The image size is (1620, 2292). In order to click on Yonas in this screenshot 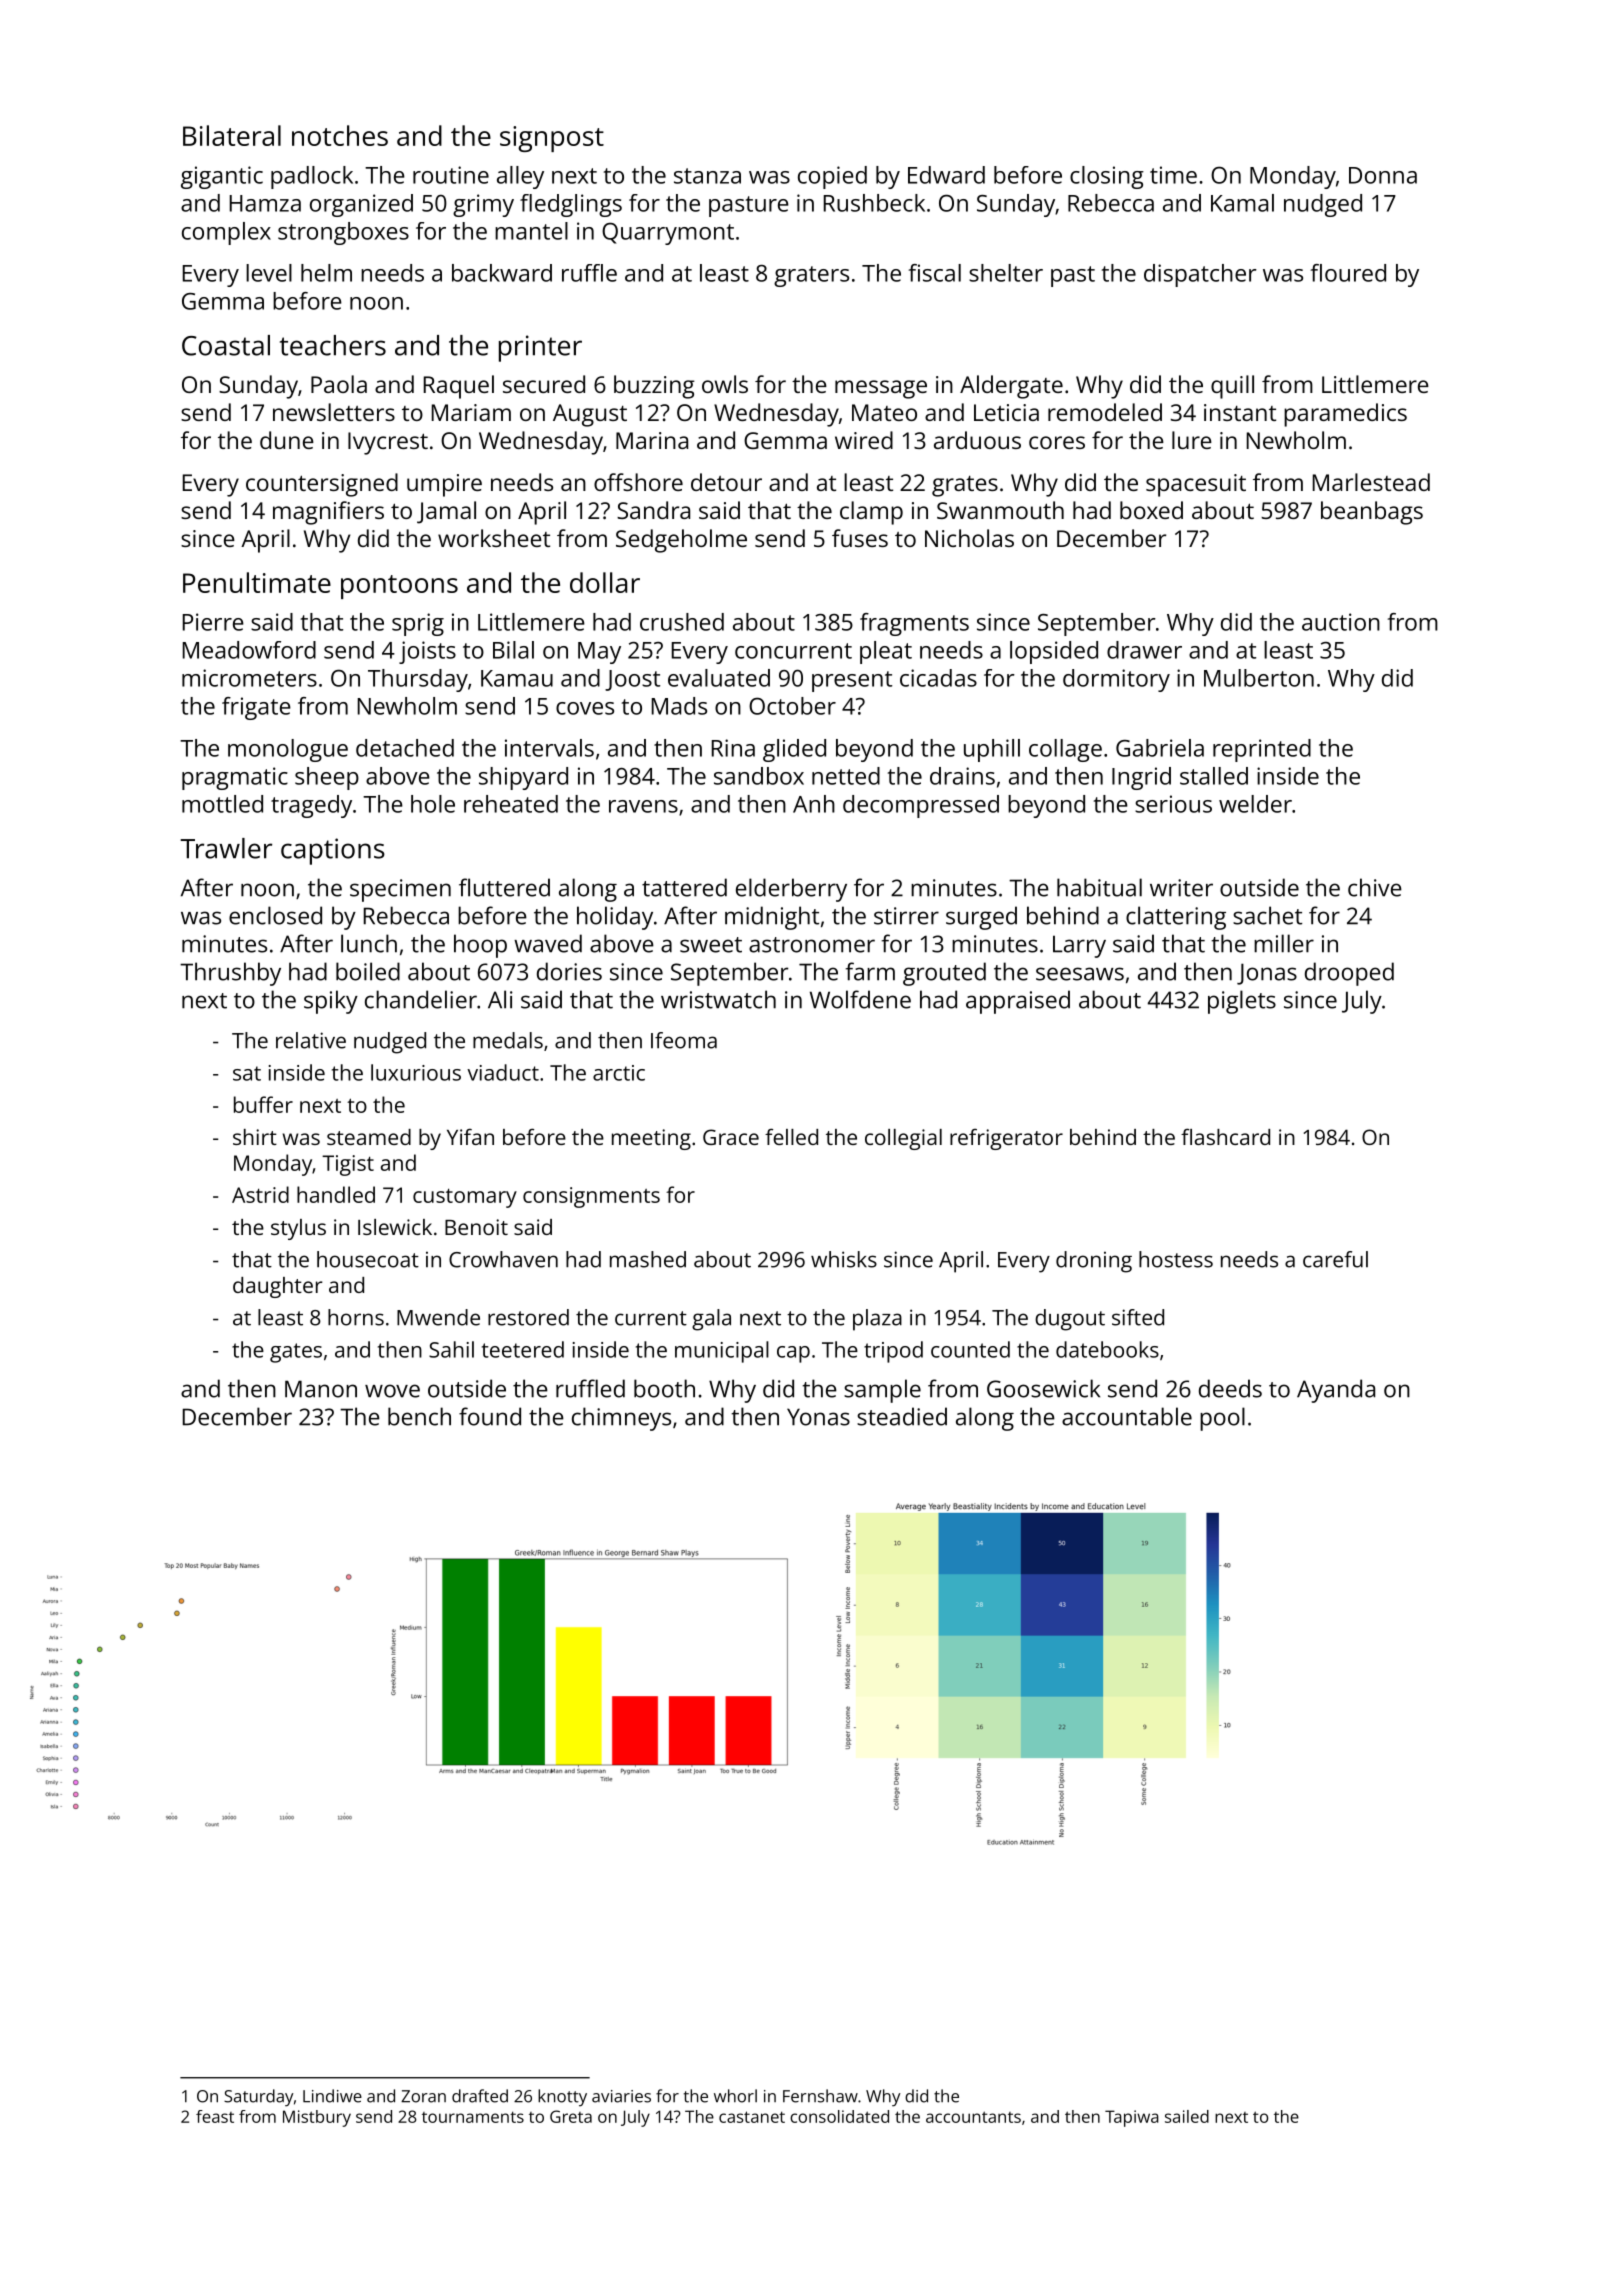, I will do `click(818, 1417)`.
